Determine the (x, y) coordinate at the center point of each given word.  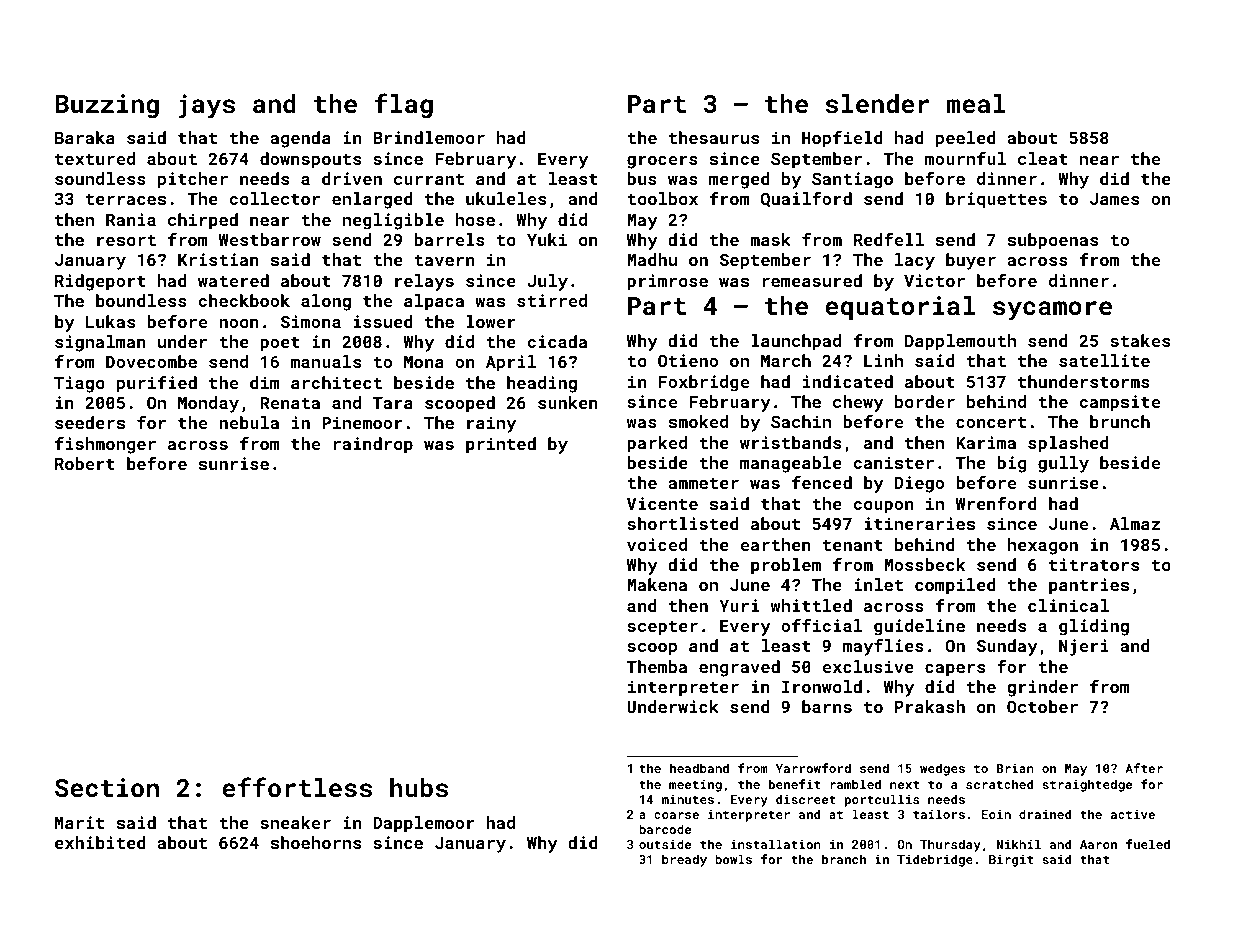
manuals (326, 361)
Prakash (930, 706)
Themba (656, 666)
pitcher (193, 180)
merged (739, 180)
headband (699, 768)
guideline (919, 627)
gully (1063, 464)
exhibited (100, 842)
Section (107, 787)
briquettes (996, 200)
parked (657, 444)
